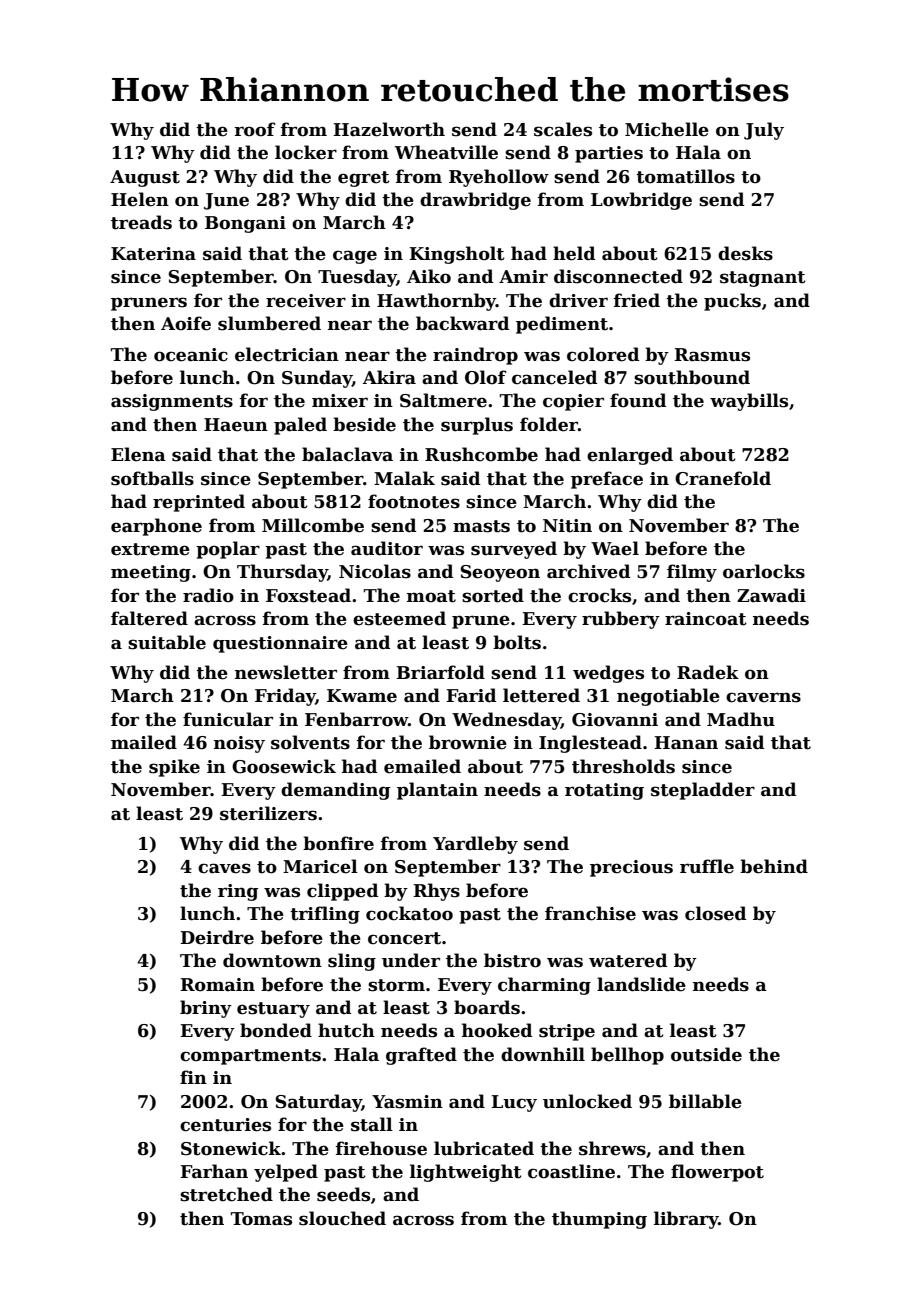  What do you see at coordinates (145, 178) in the screenshot?
I see `August` at bounding box center [145, 178].
